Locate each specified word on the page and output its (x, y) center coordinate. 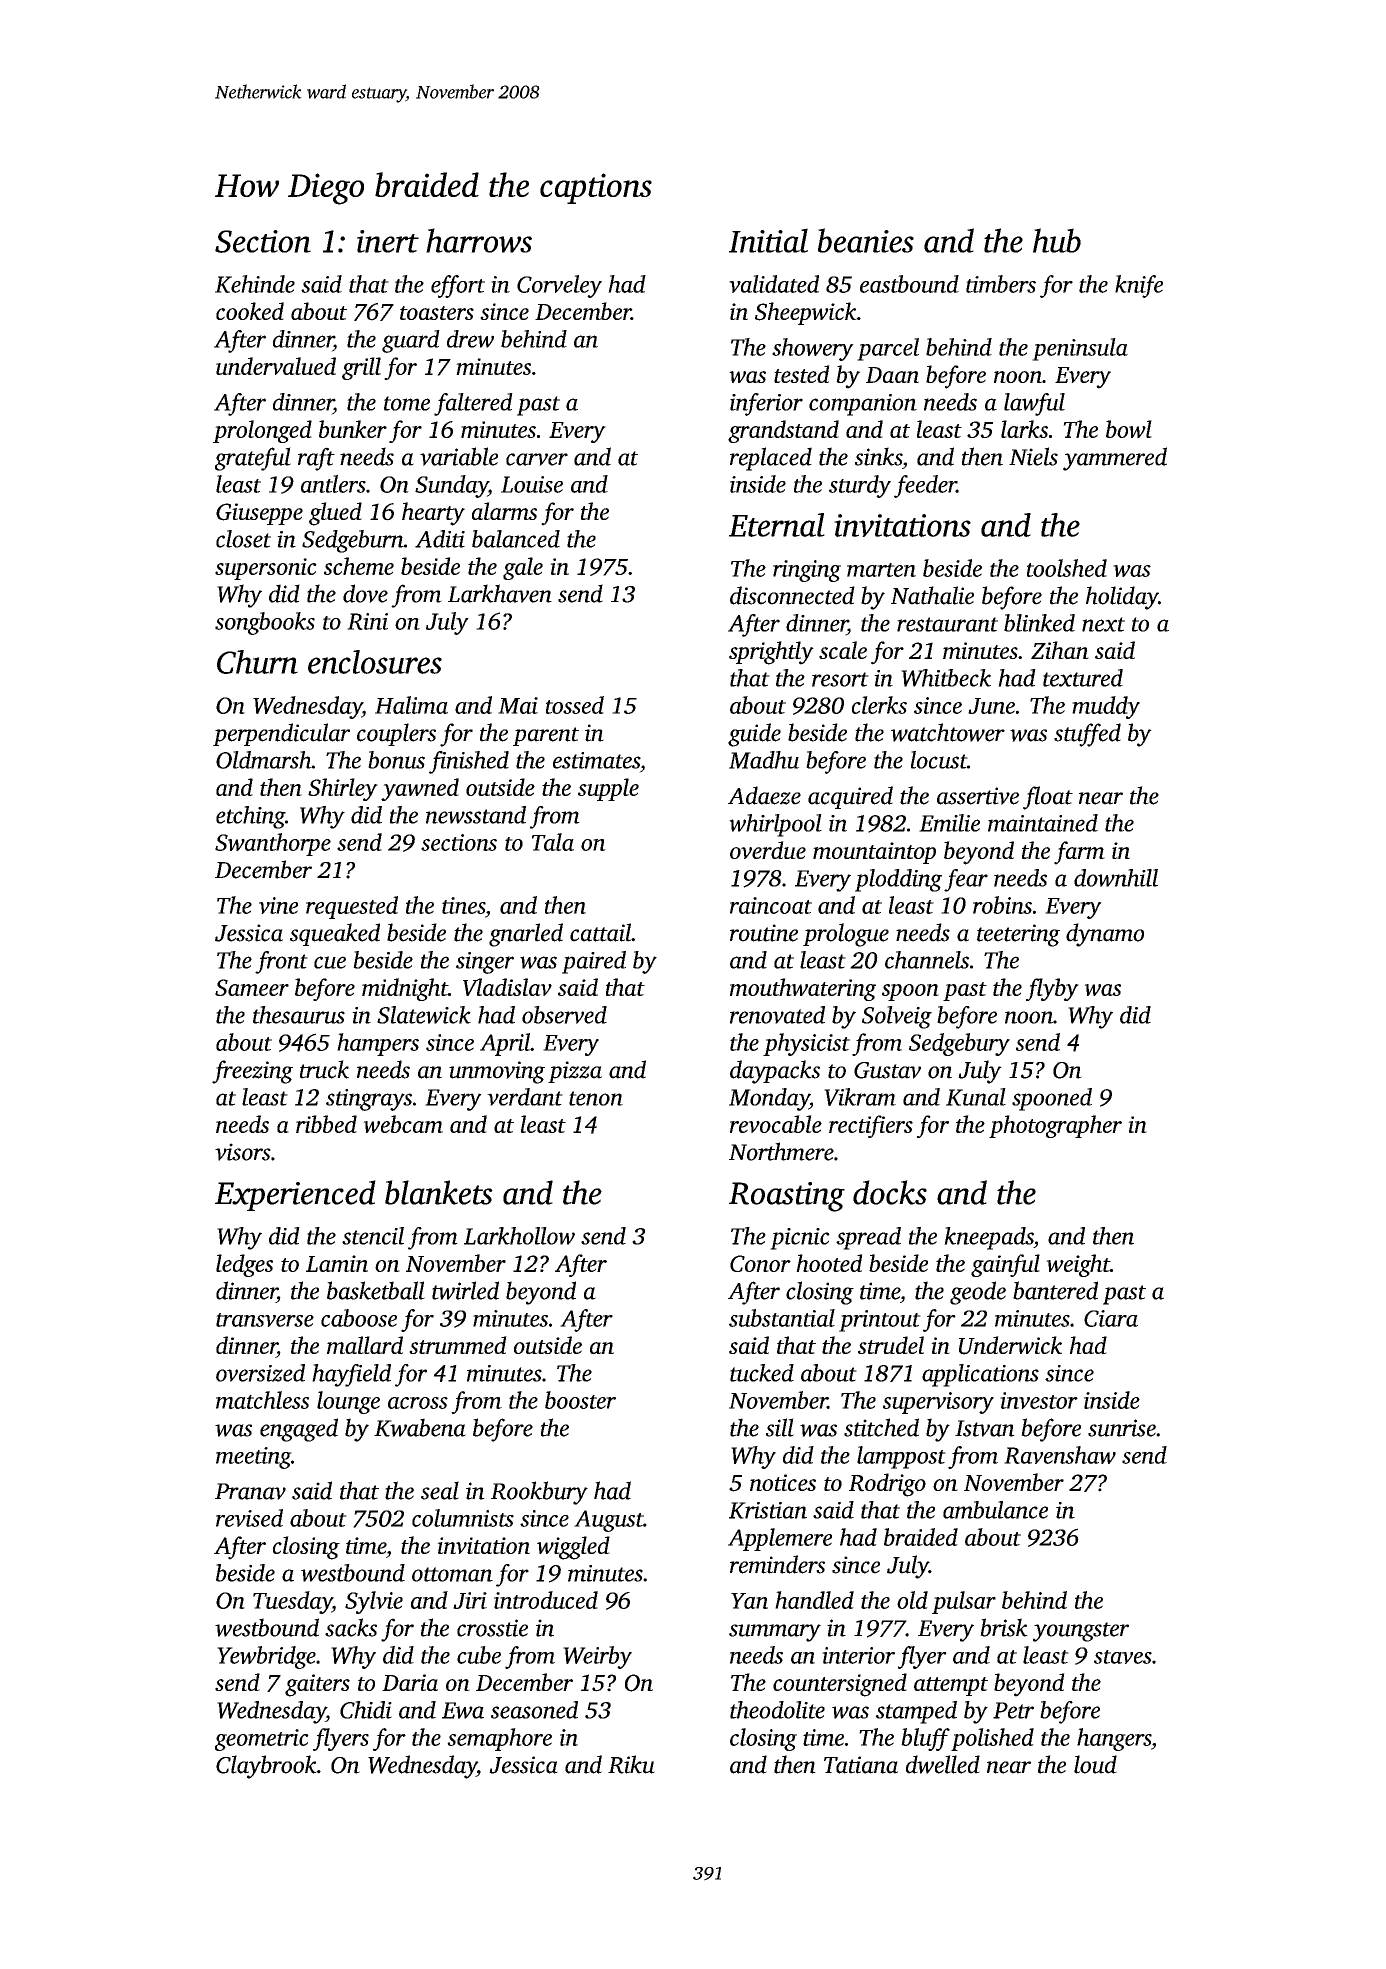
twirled (465, 1290)
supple (608, 789)
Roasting (787, 1197)
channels (927, 960)
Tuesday (292, 1602)
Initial (768, 240)
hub (1057, 240)
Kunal (976, 1097)
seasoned (534, 1710)
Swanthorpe (273, 844)
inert (388, 241)
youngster (1081, 1632)
